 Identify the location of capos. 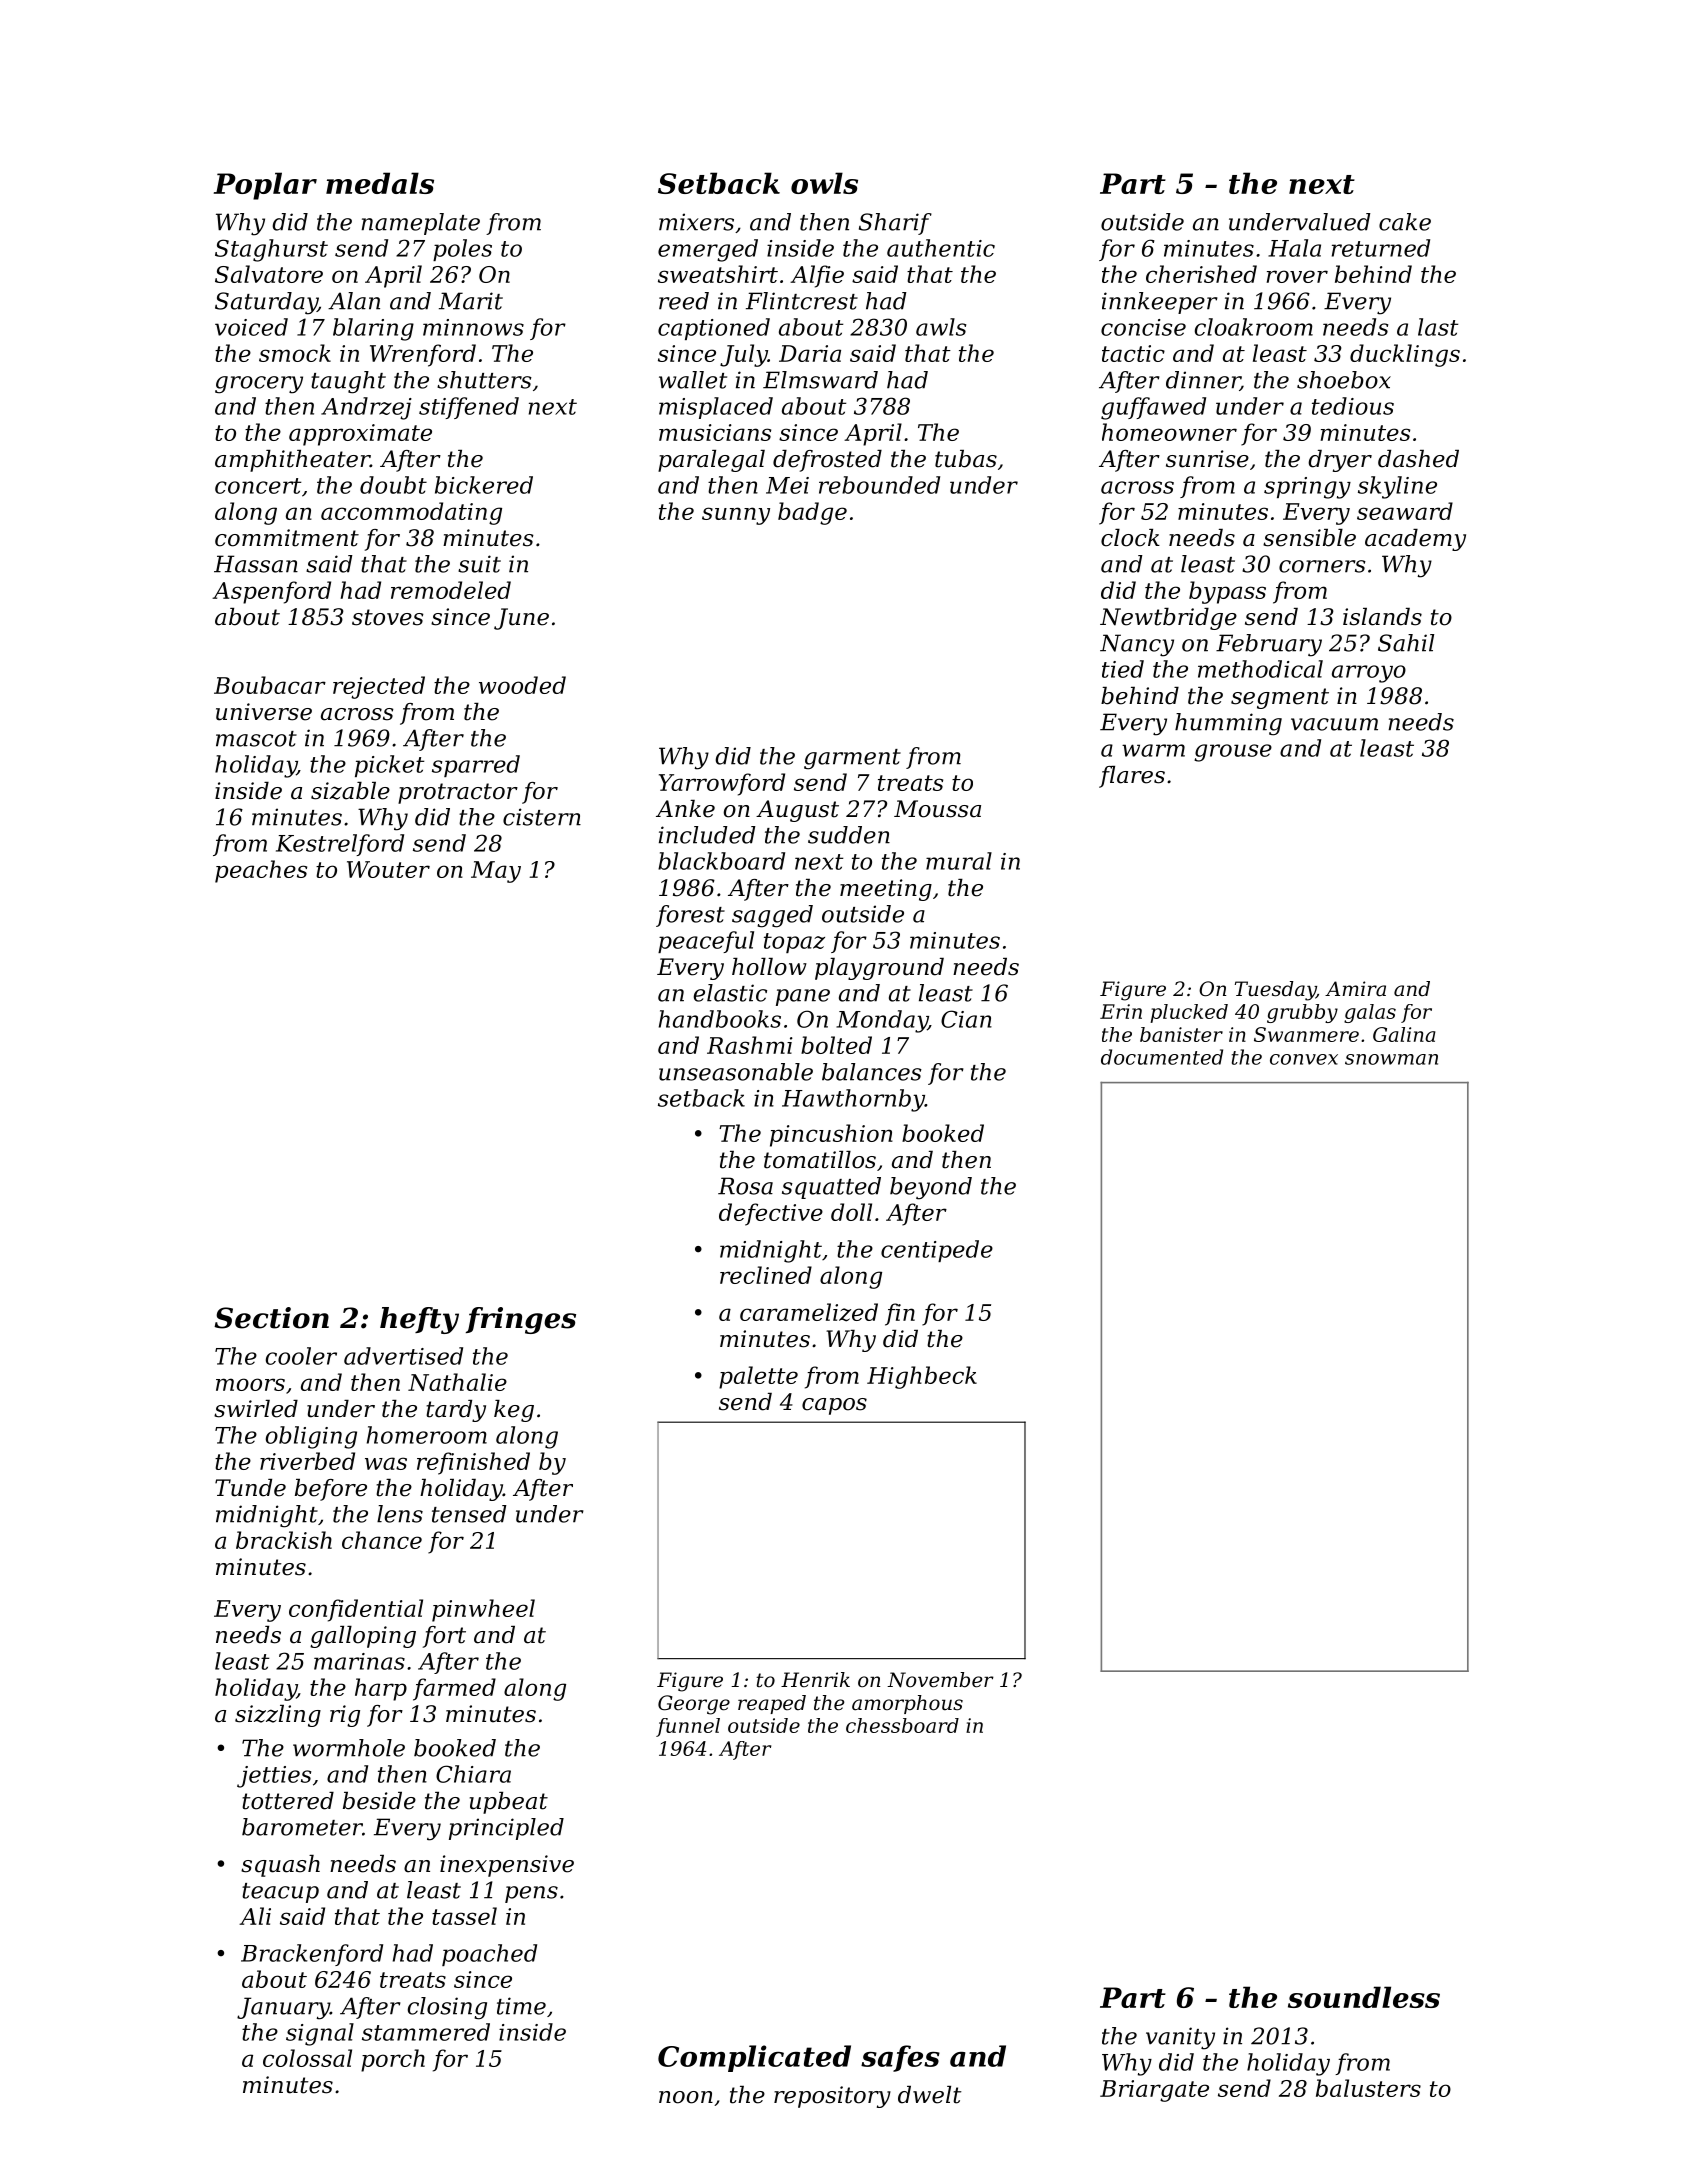
(834, 1406).
